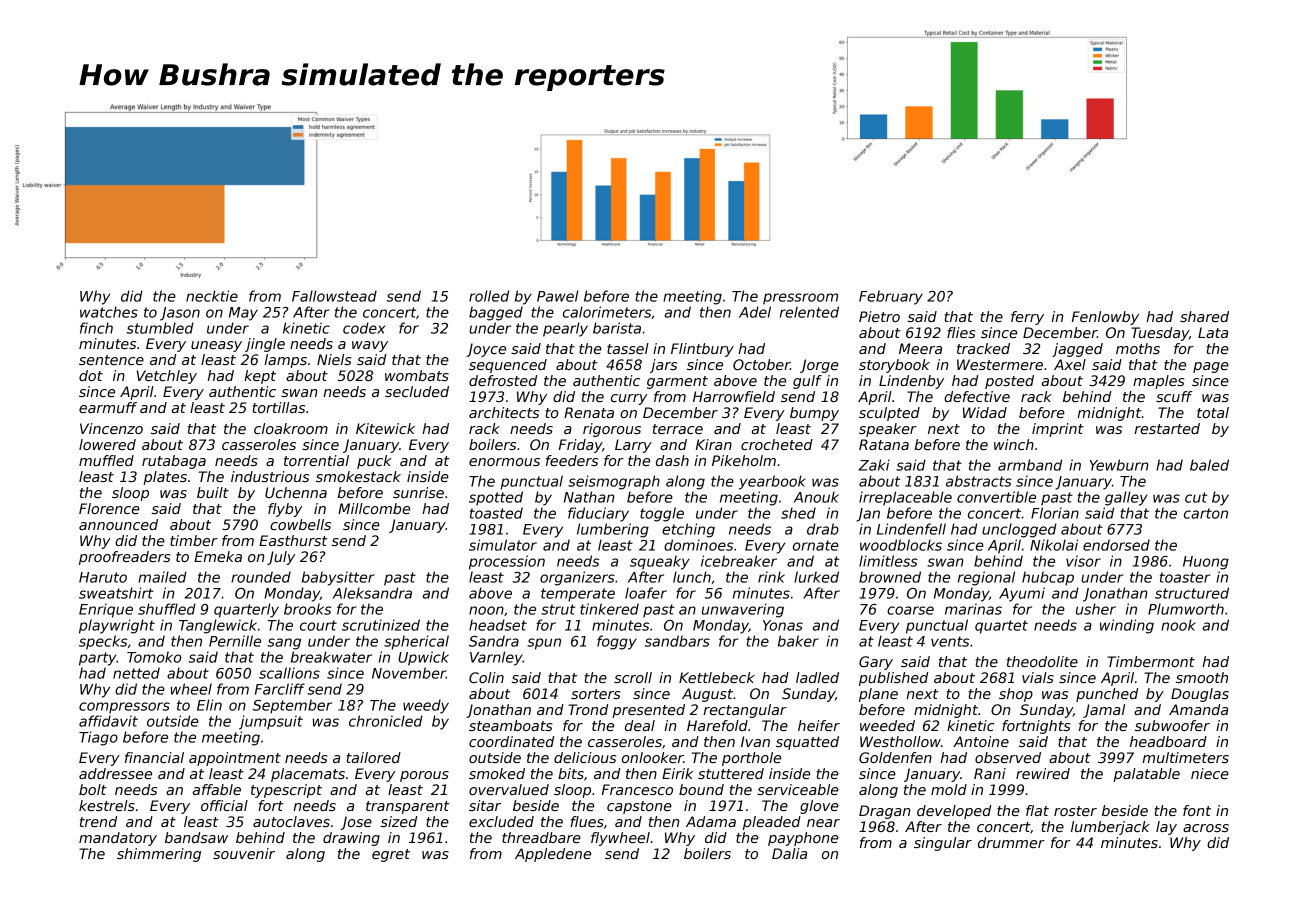 The height and width of the document is (924, 1308). I want to click on jingle, so click(265, 345).
